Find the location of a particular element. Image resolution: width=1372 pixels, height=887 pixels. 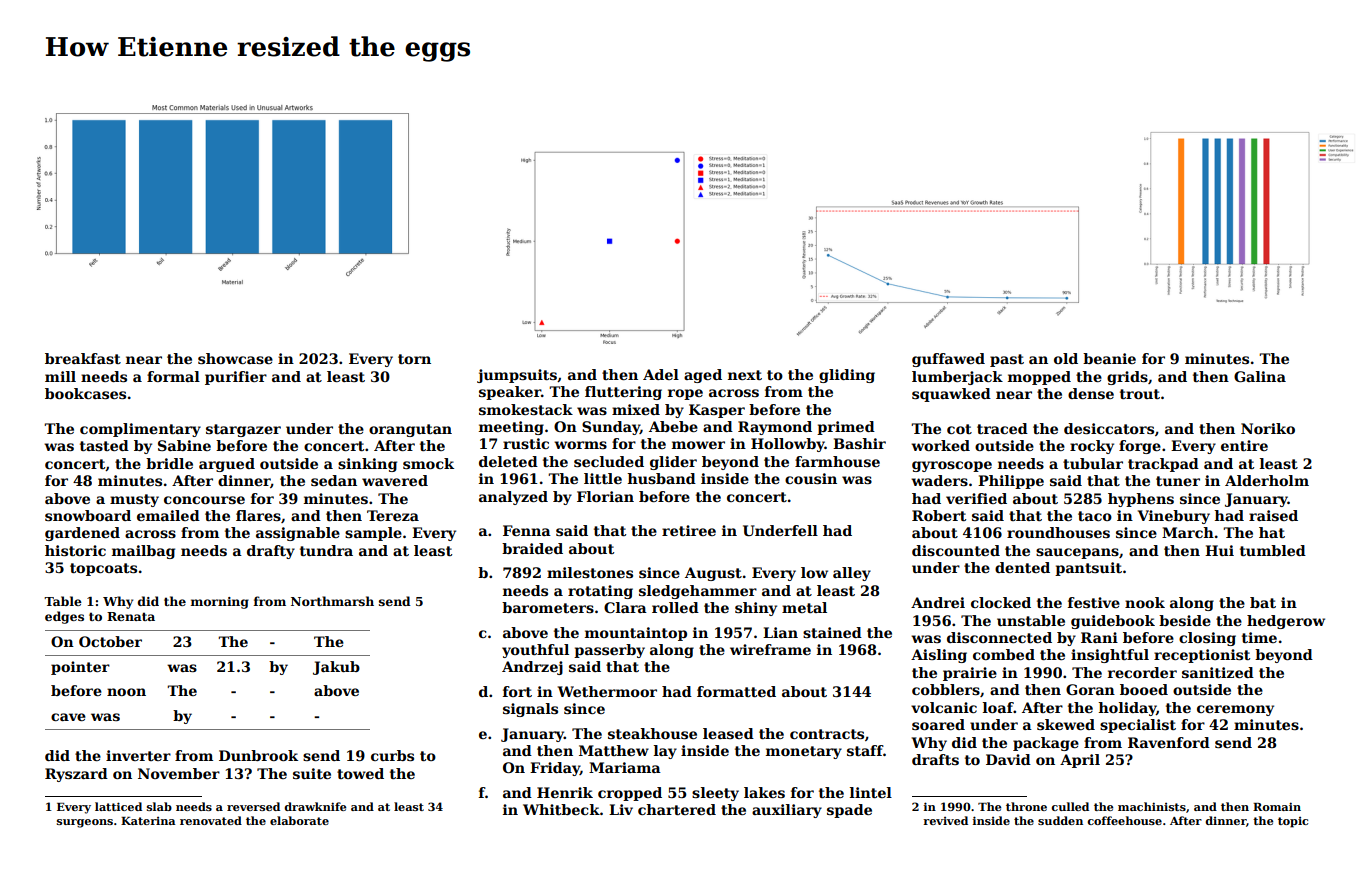

wavered is located at coordinates (395, 480).
